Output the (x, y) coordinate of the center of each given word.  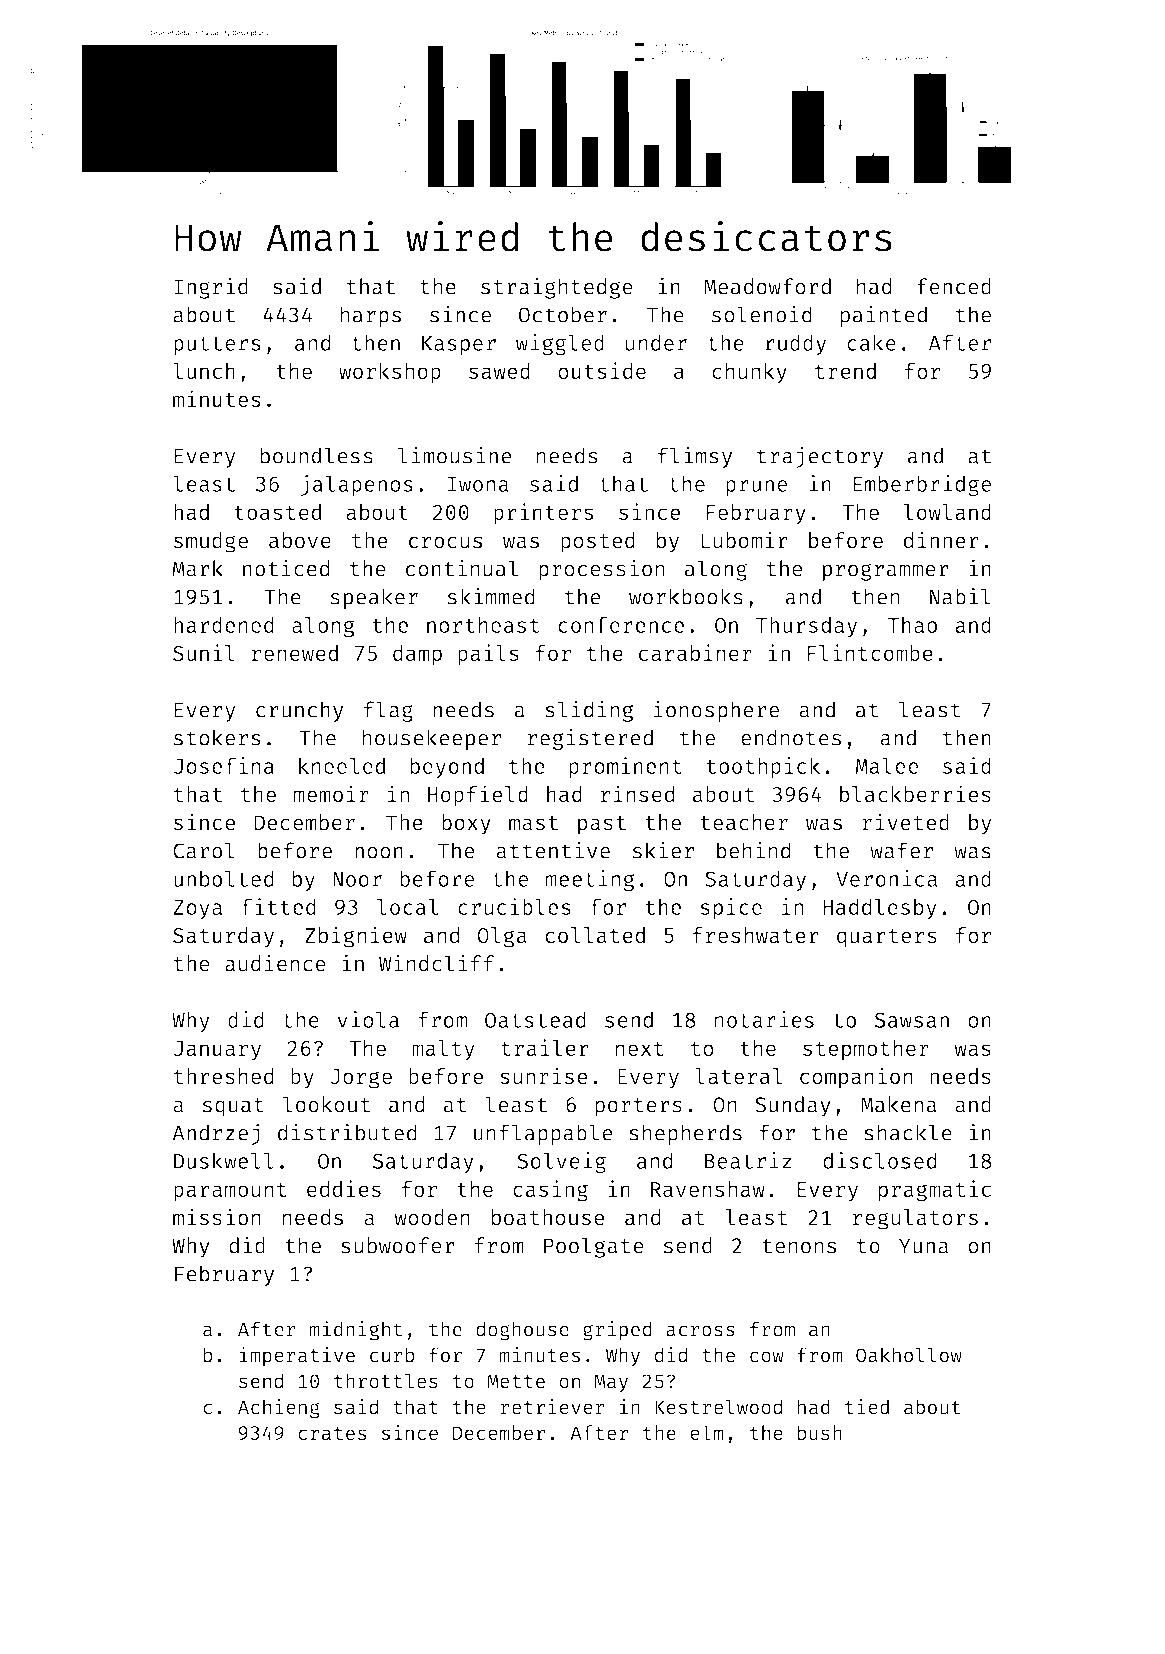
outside (602, 370)
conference (621, 624)
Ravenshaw (708, 1189)
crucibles (514, 906)
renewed (295, 653)
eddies (344, 1188)
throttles (386, 1381)
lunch (204, 371)
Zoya (197, 910)
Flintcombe (870, 652)
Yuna (923, 1246)
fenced (954, 286)
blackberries (915, 793)
